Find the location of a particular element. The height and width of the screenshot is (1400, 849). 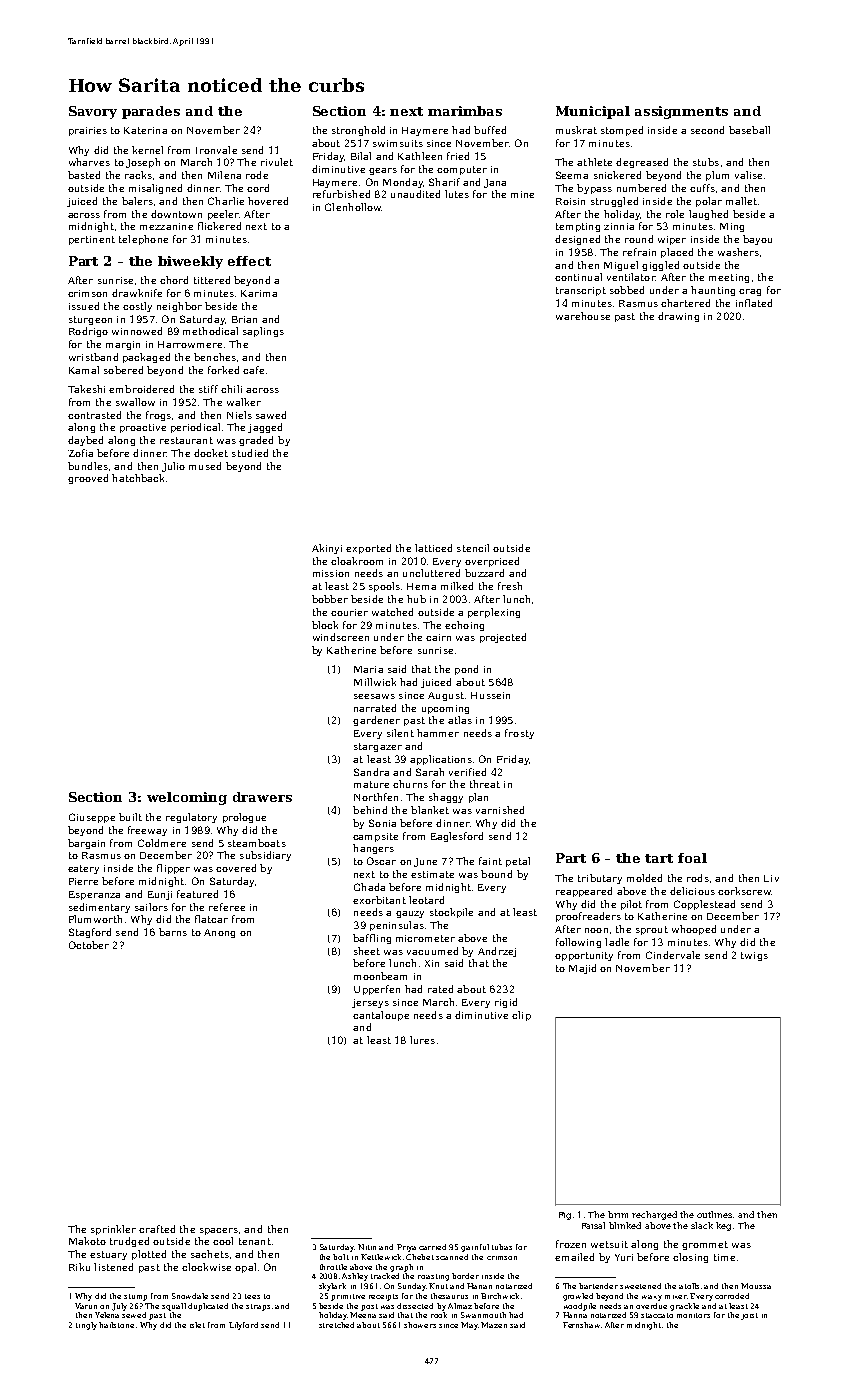

stronghold is located at coordinates (358, 131).
